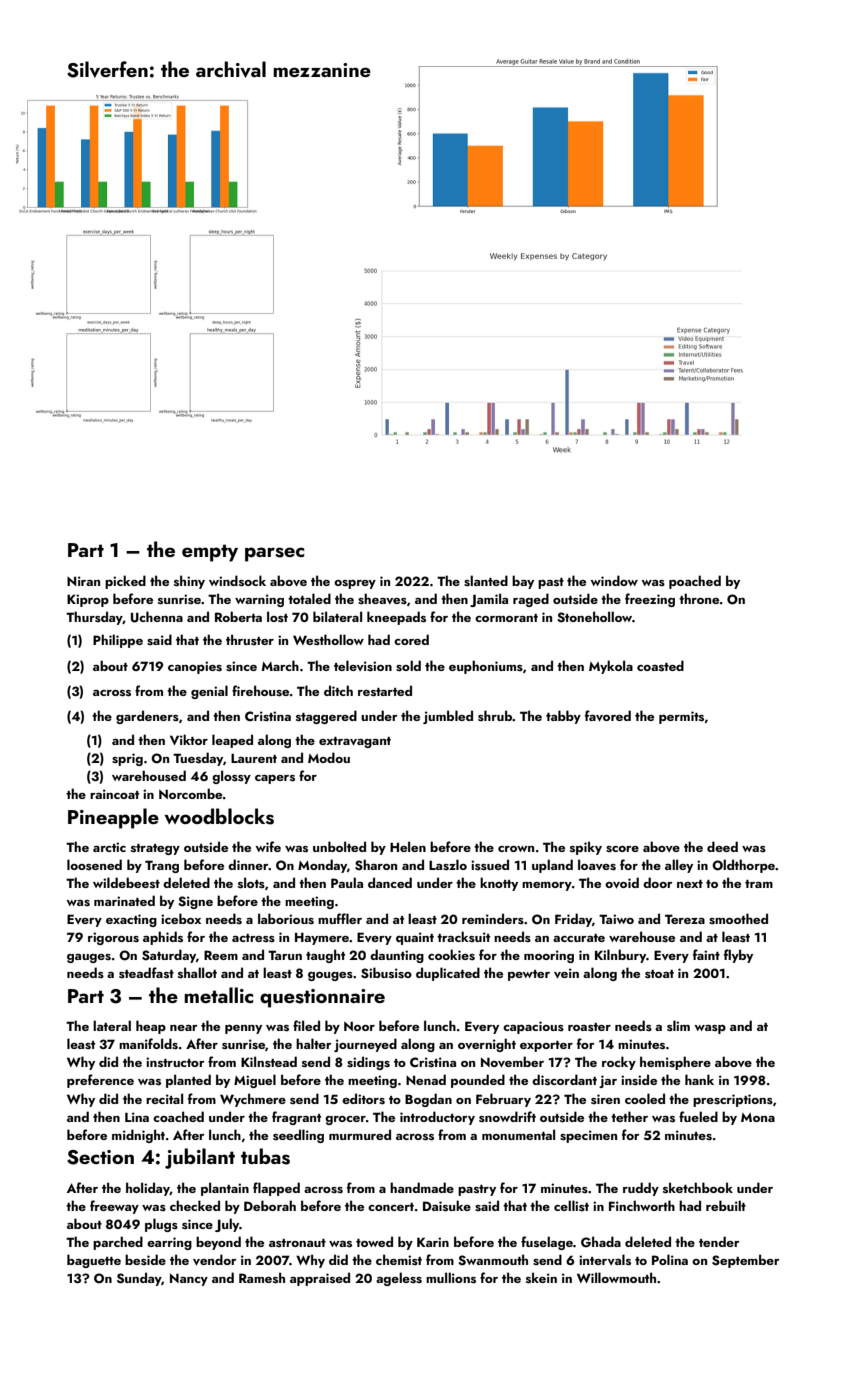 This screenshot has height=1400, width=849. I want to click on preference, so click(100, 1081).
